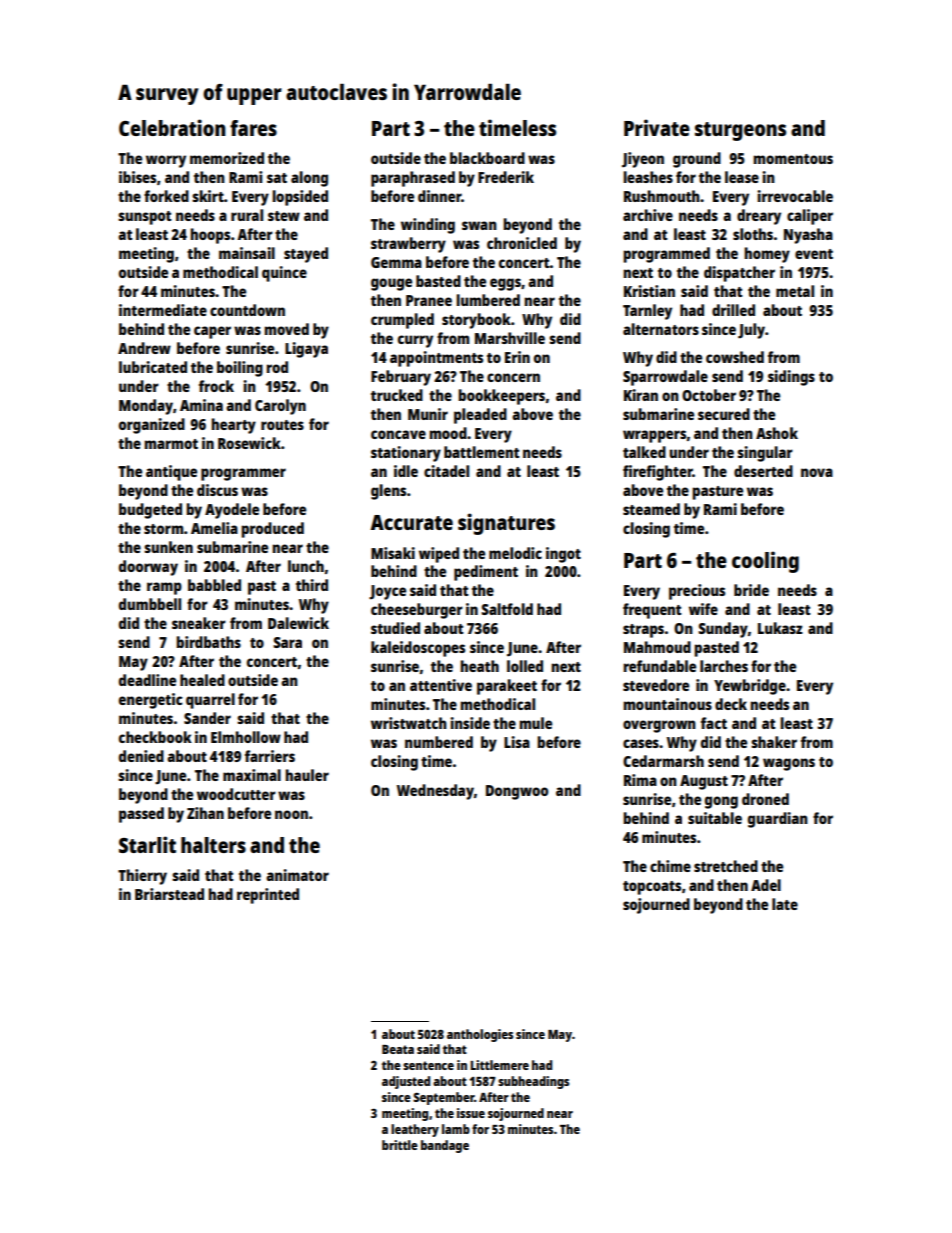  Describe the element at coordinates (306, 255) in the image. I see `stayed` at that location.
